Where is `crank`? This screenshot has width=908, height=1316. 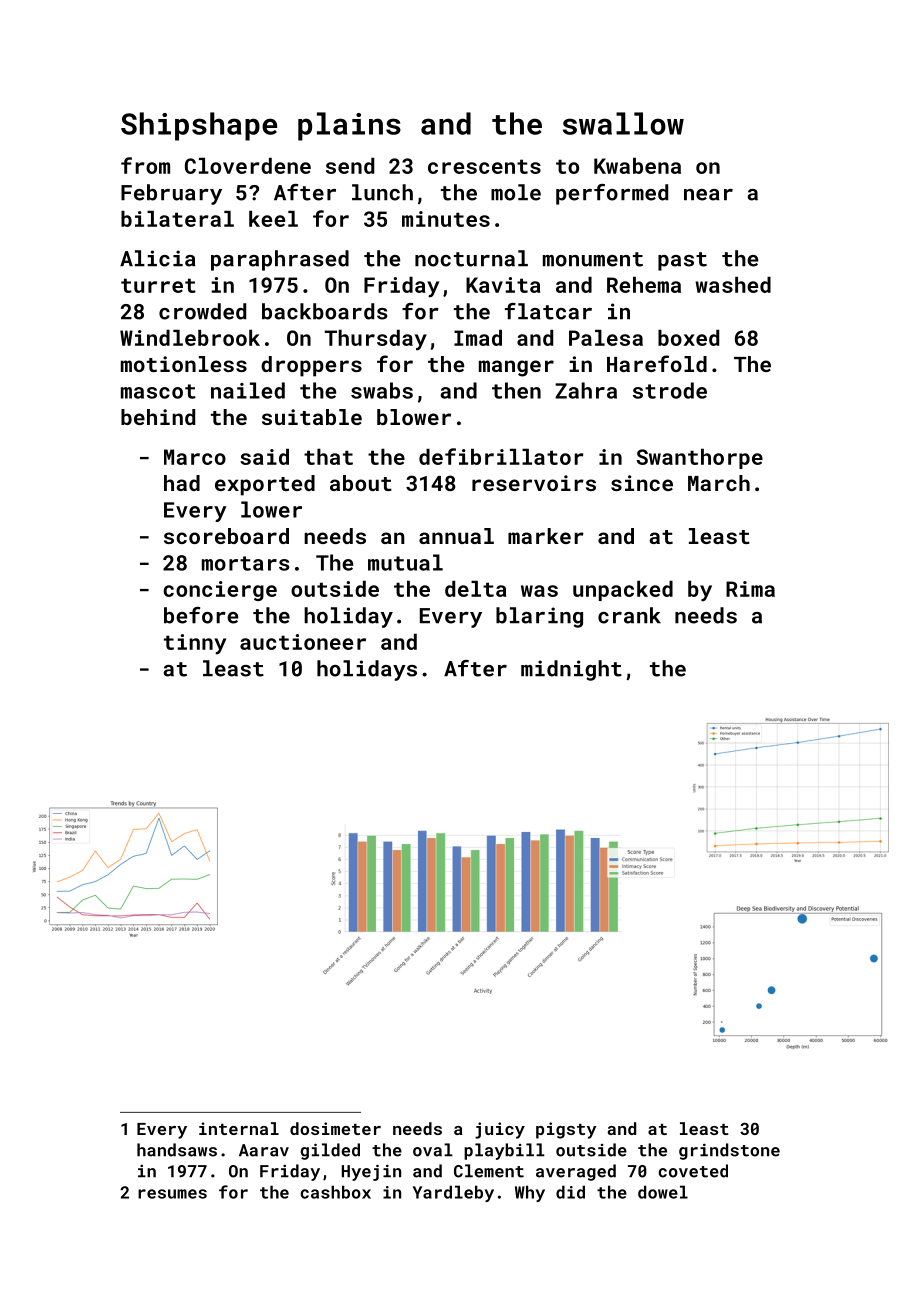 crank is located at coordinates (629, 615).
